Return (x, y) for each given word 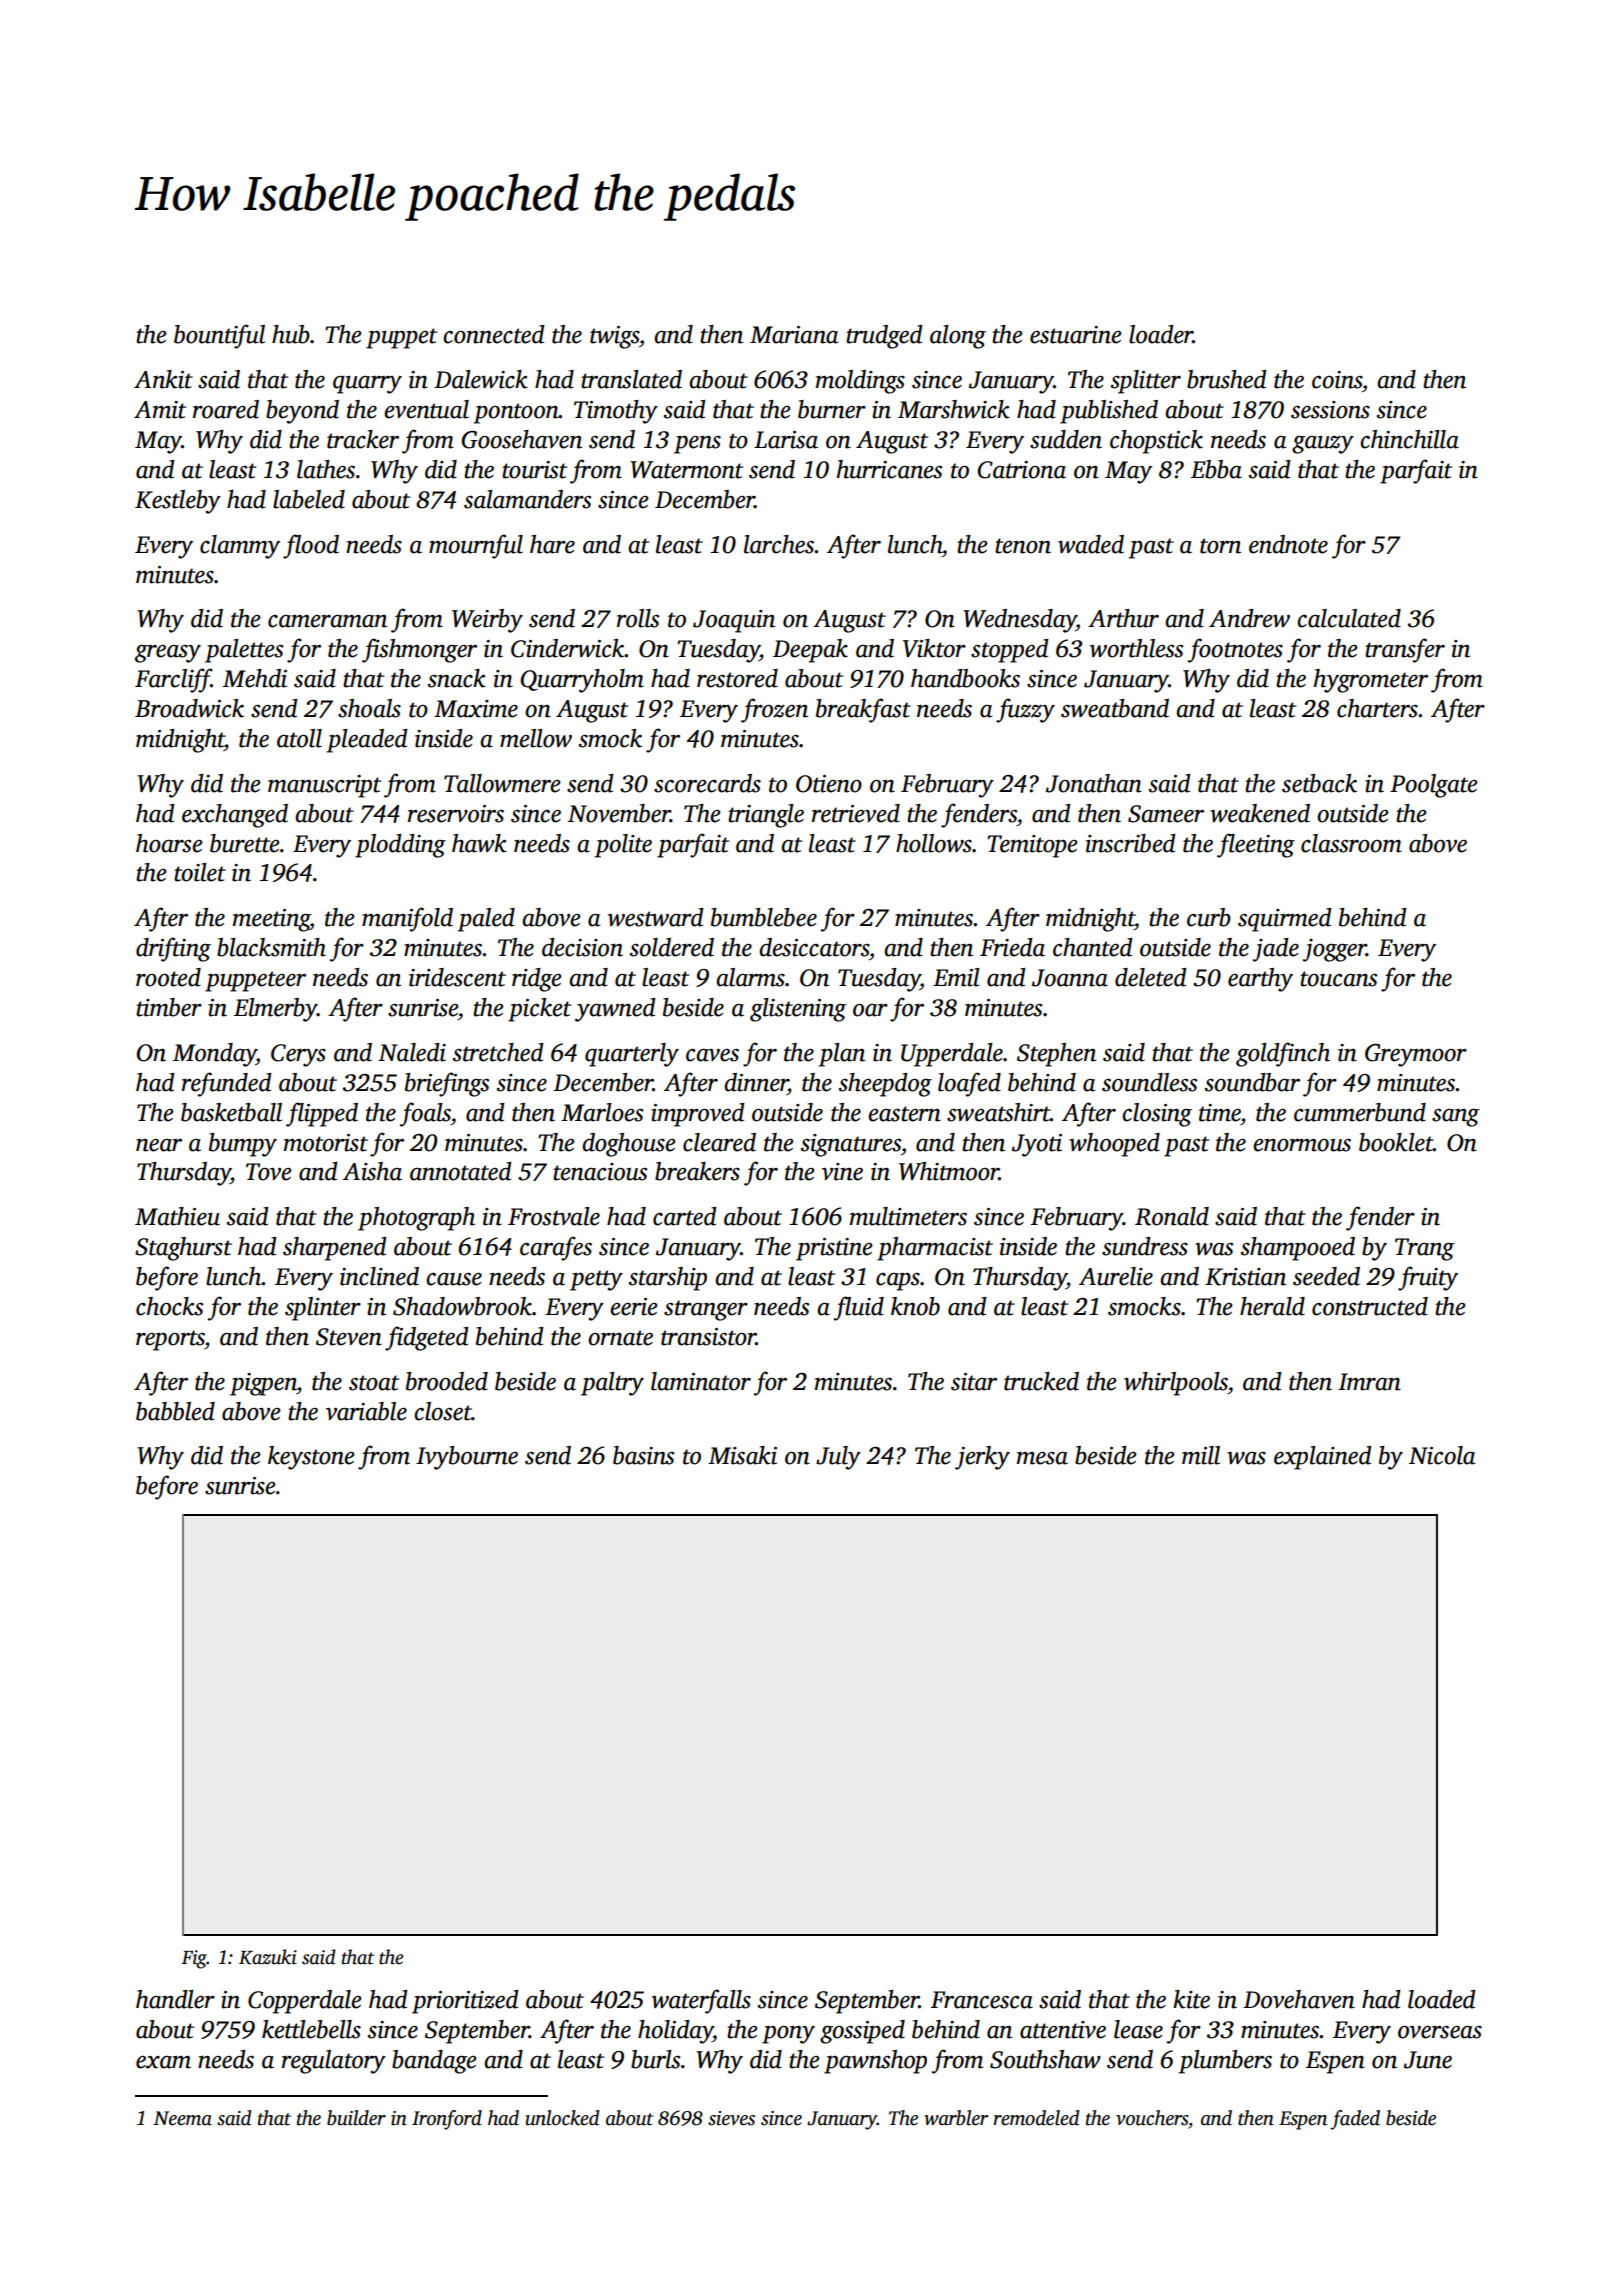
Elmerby (275, 1010)
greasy (168, 654)
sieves (731, 2118)
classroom (1351, 843)
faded (1355, 2120)
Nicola (1442, 1455)
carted (685, 1216)
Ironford (447, 2120)
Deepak (810, 651)
